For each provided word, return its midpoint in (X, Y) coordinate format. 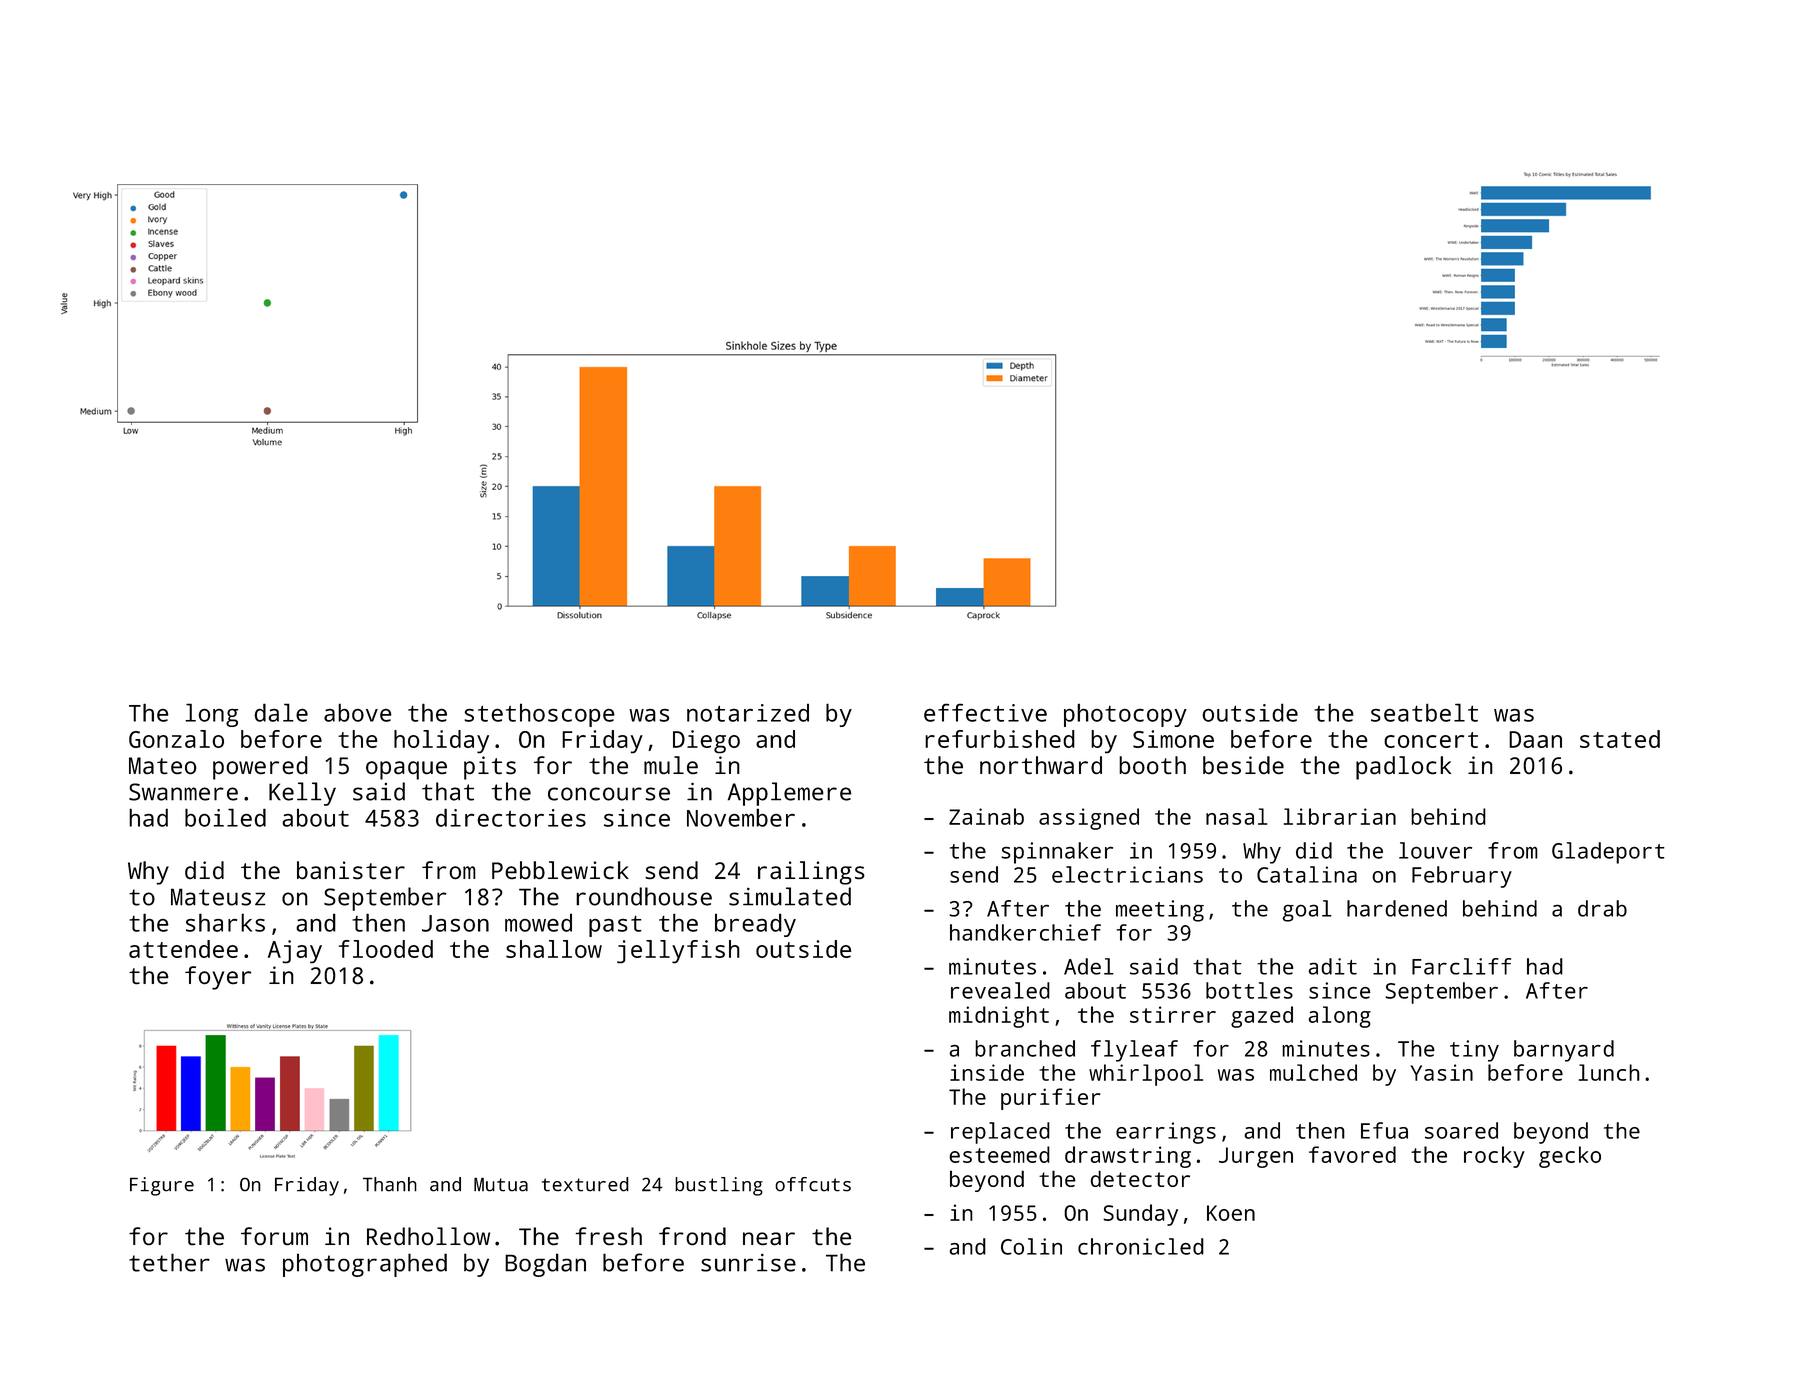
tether (169, 1262)
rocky (1494, 1157)
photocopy (1125, 715)
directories (511, 817)
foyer (218, 978)
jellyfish (678, 951)
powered (260, 768)
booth (1152, 765)
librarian (1340, 816)
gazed (1262, 1017)
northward (1041, 765)
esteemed (999, 1154)
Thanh (390, 1184)
